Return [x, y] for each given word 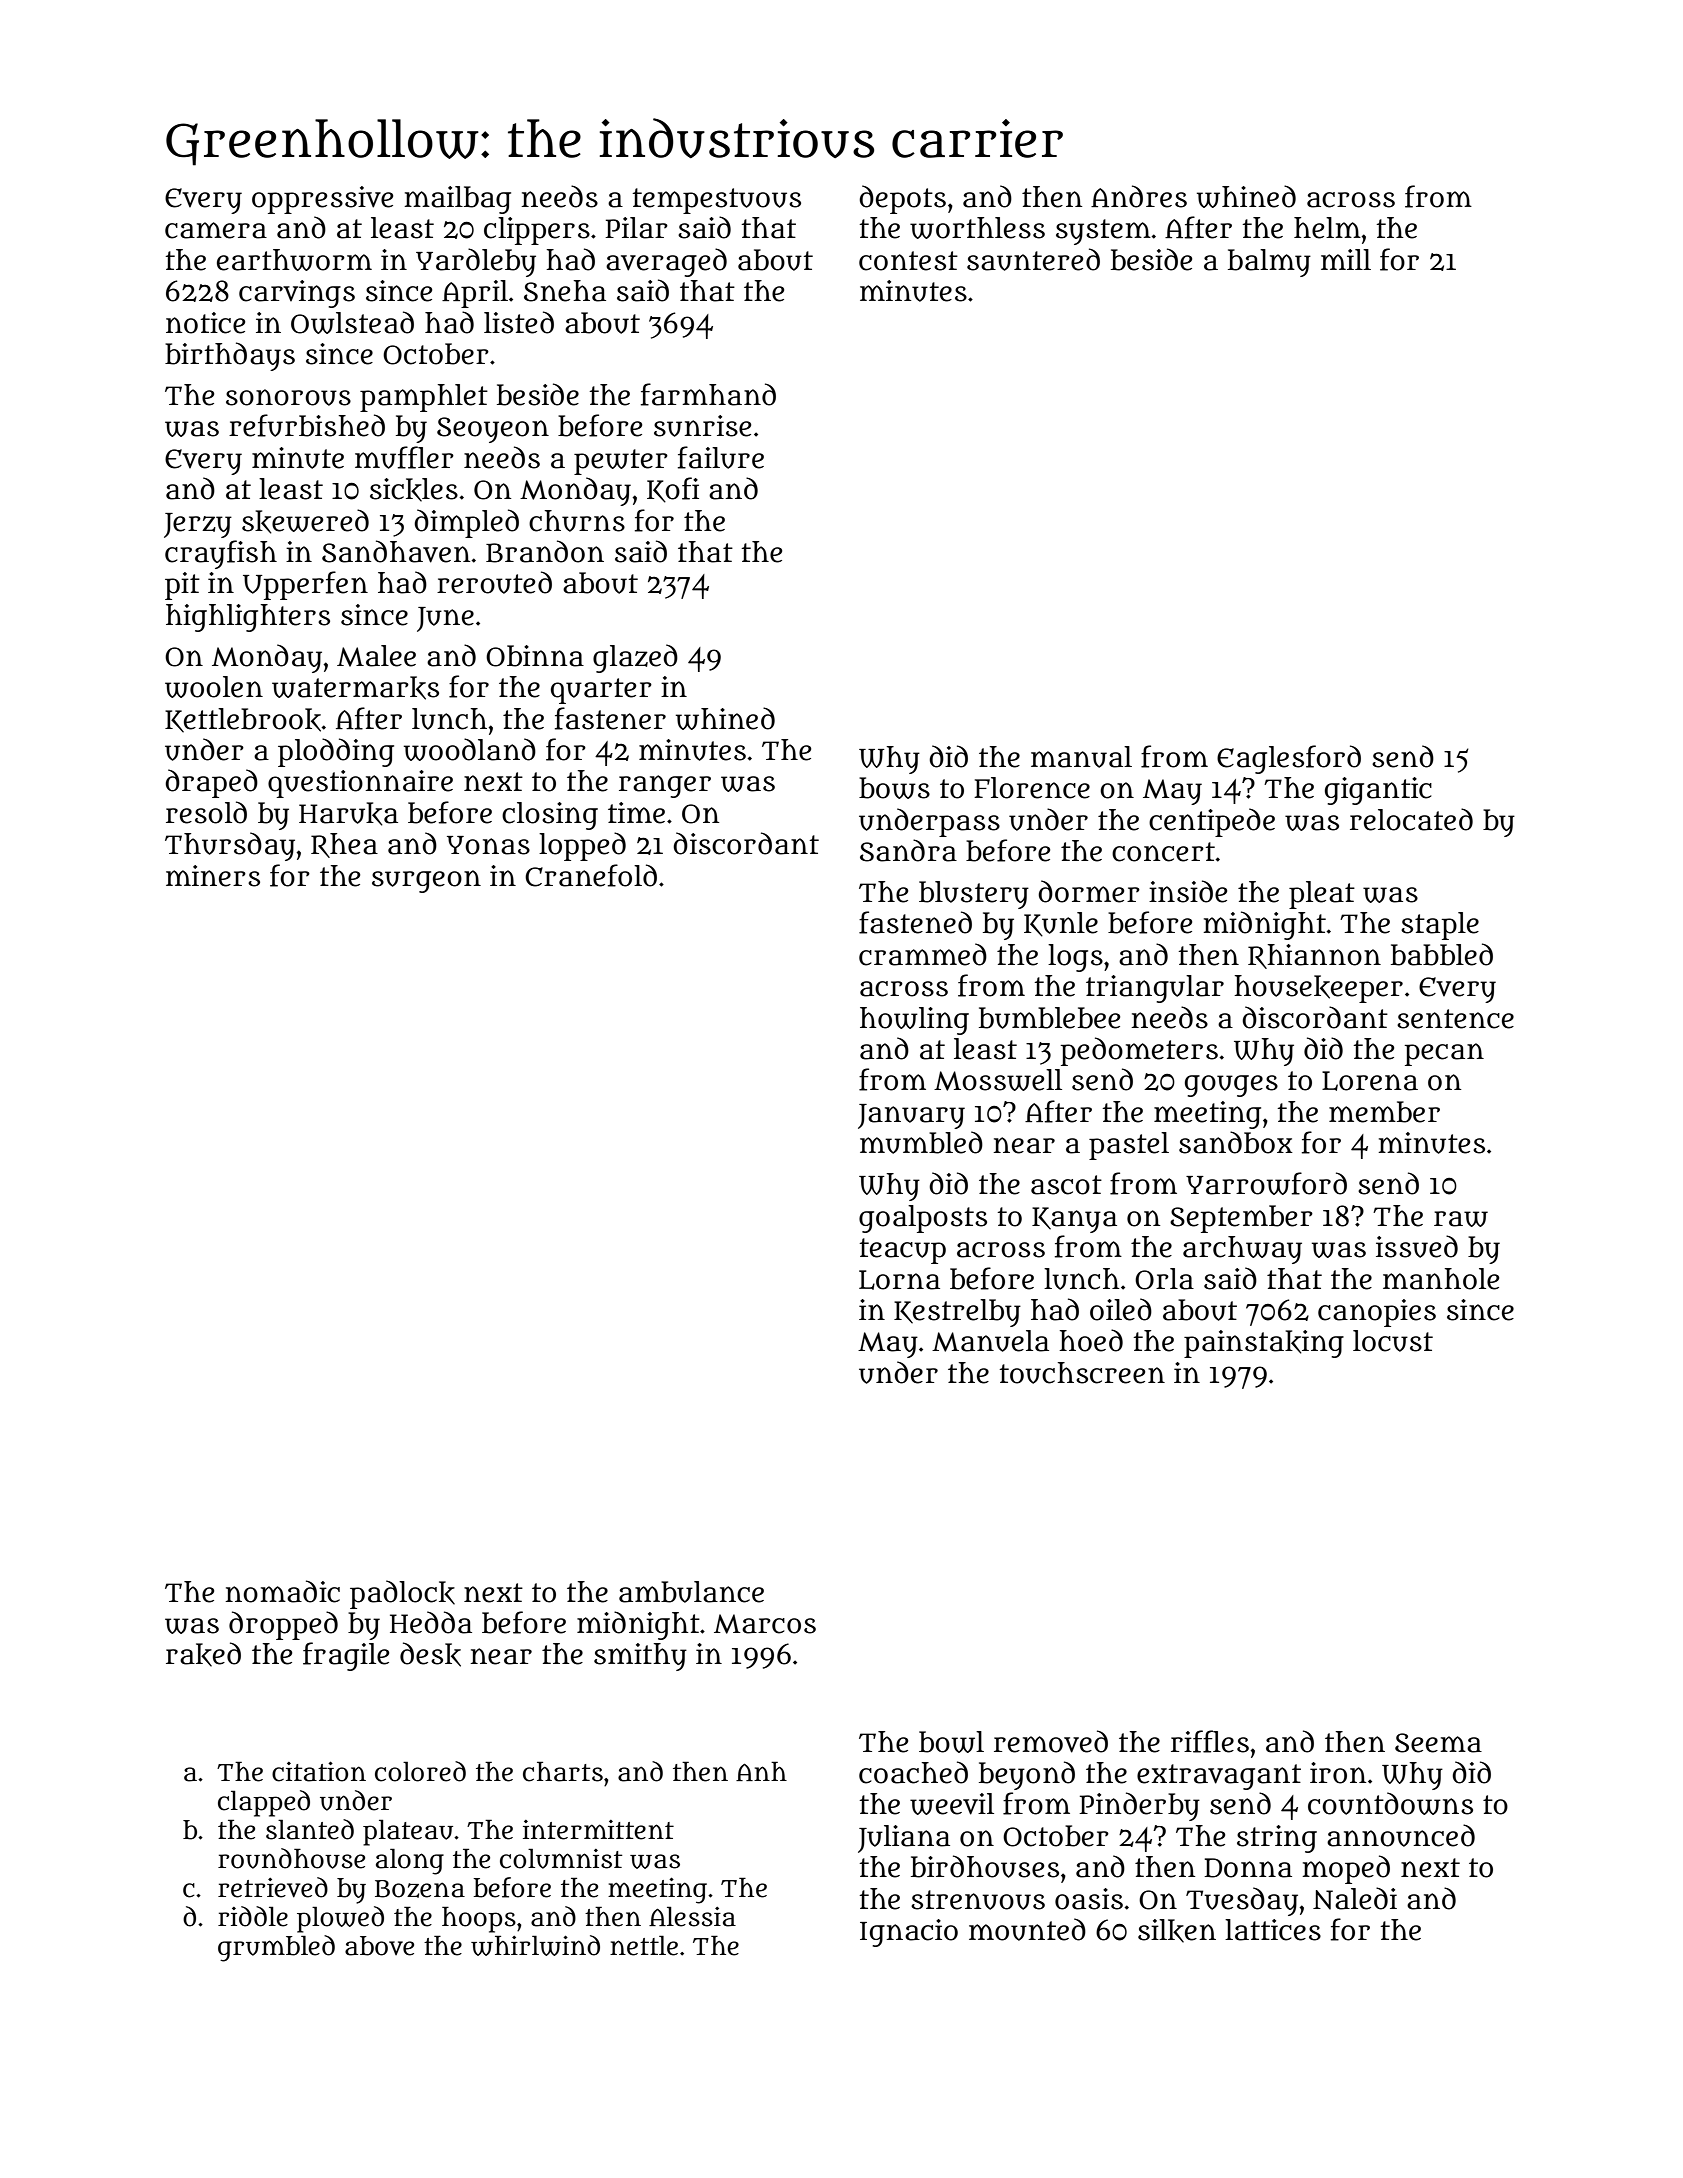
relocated [1411, 819]
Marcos [765, 1624]
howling [914, 1021]
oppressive [322, 200]
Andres [1139, 196]
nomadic [282, 1591]
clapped [264, 1803]
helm [1327, 228]
